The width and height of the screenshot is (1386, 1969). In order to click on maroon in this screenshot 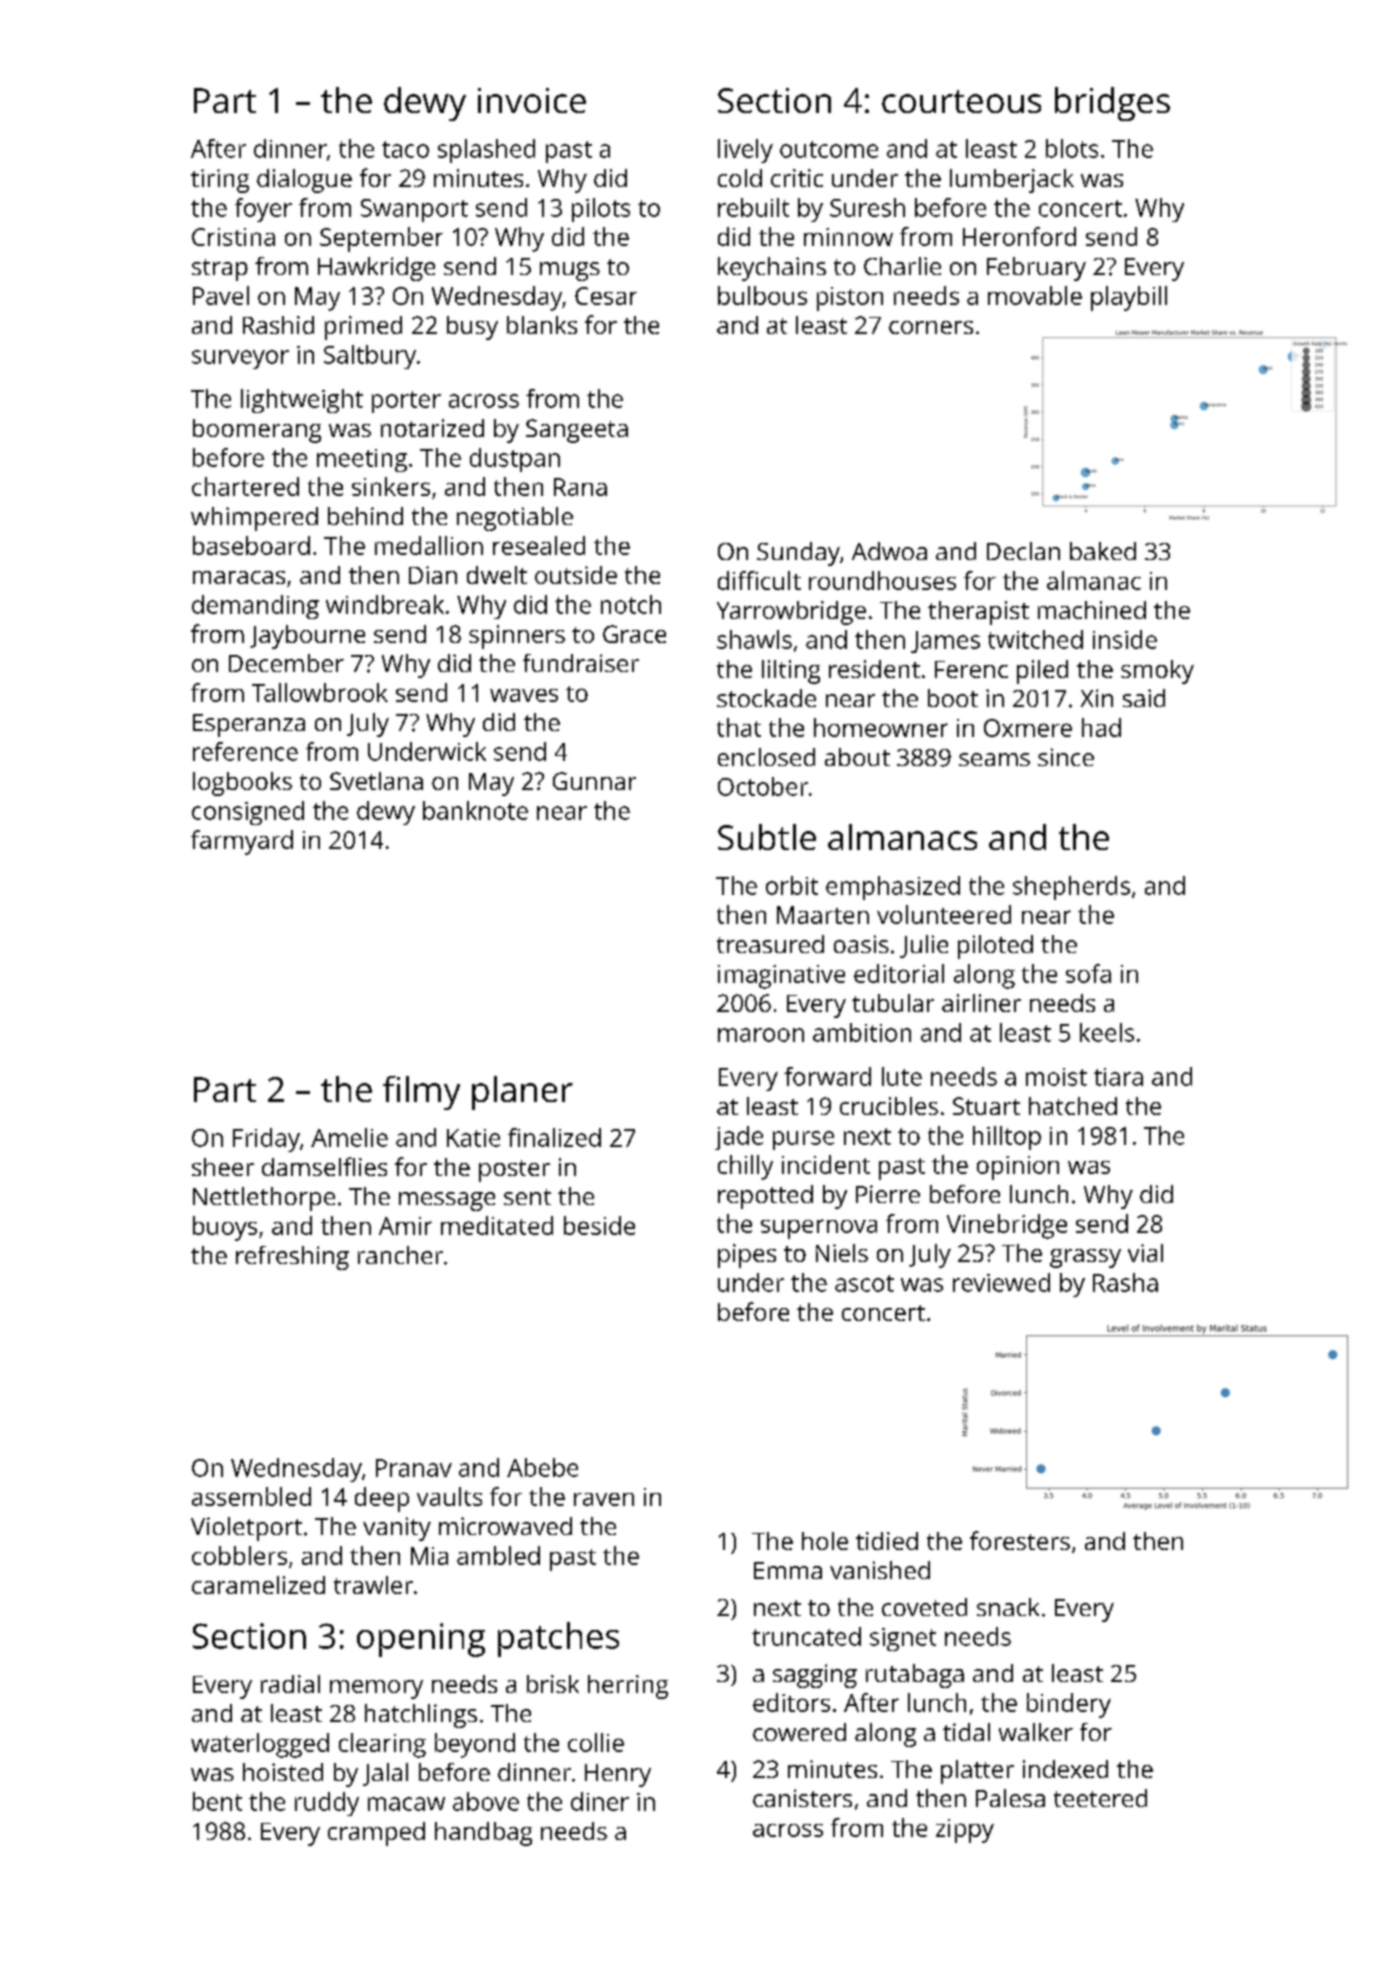, I will do `click(761, 1035)`.
